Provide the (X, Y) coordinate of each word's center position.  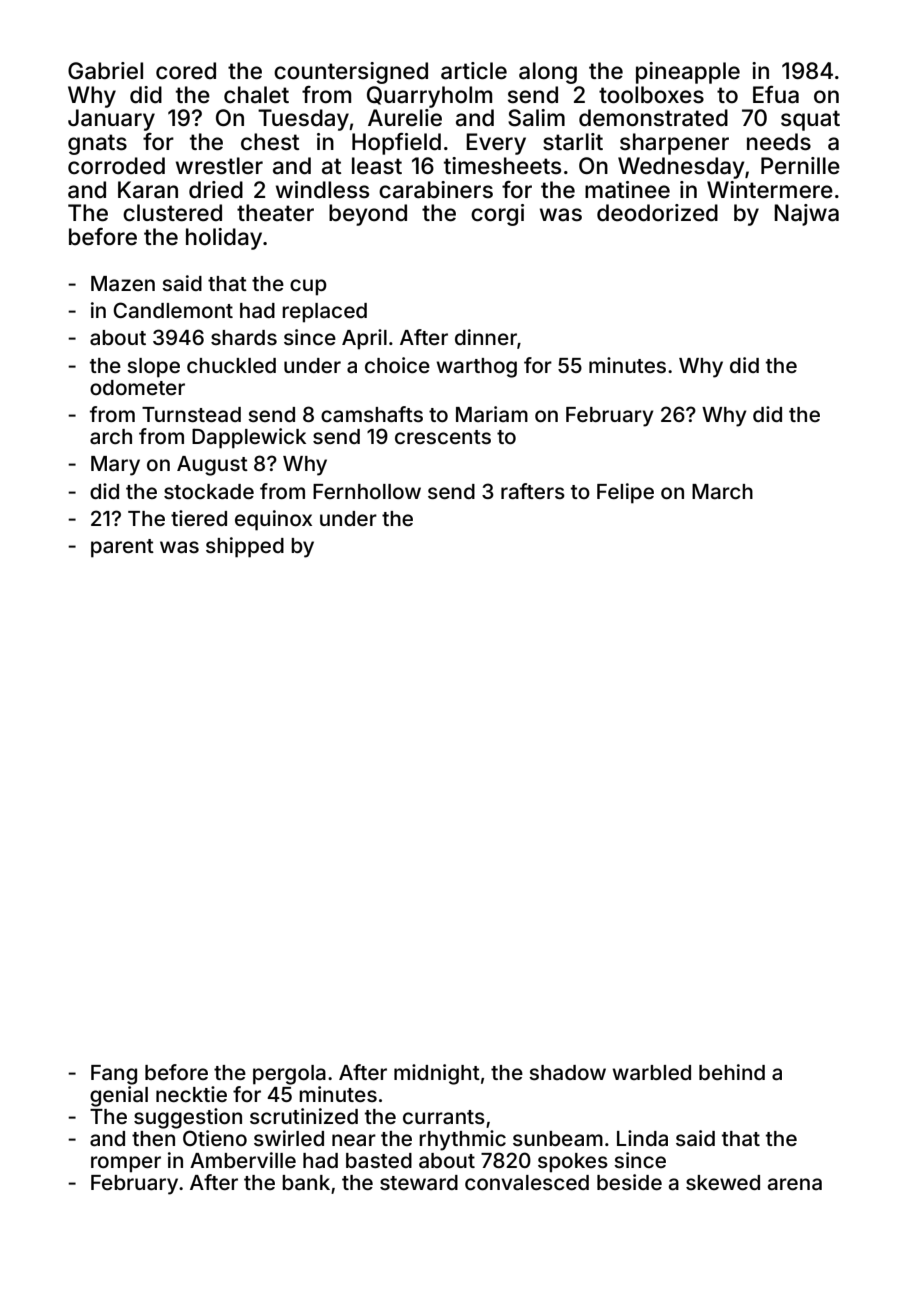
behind (732, 1072)
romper (126, 1164)
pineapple (688, 73)
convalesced (527, 1183)
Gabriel (105, 71)
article (474, 71)
